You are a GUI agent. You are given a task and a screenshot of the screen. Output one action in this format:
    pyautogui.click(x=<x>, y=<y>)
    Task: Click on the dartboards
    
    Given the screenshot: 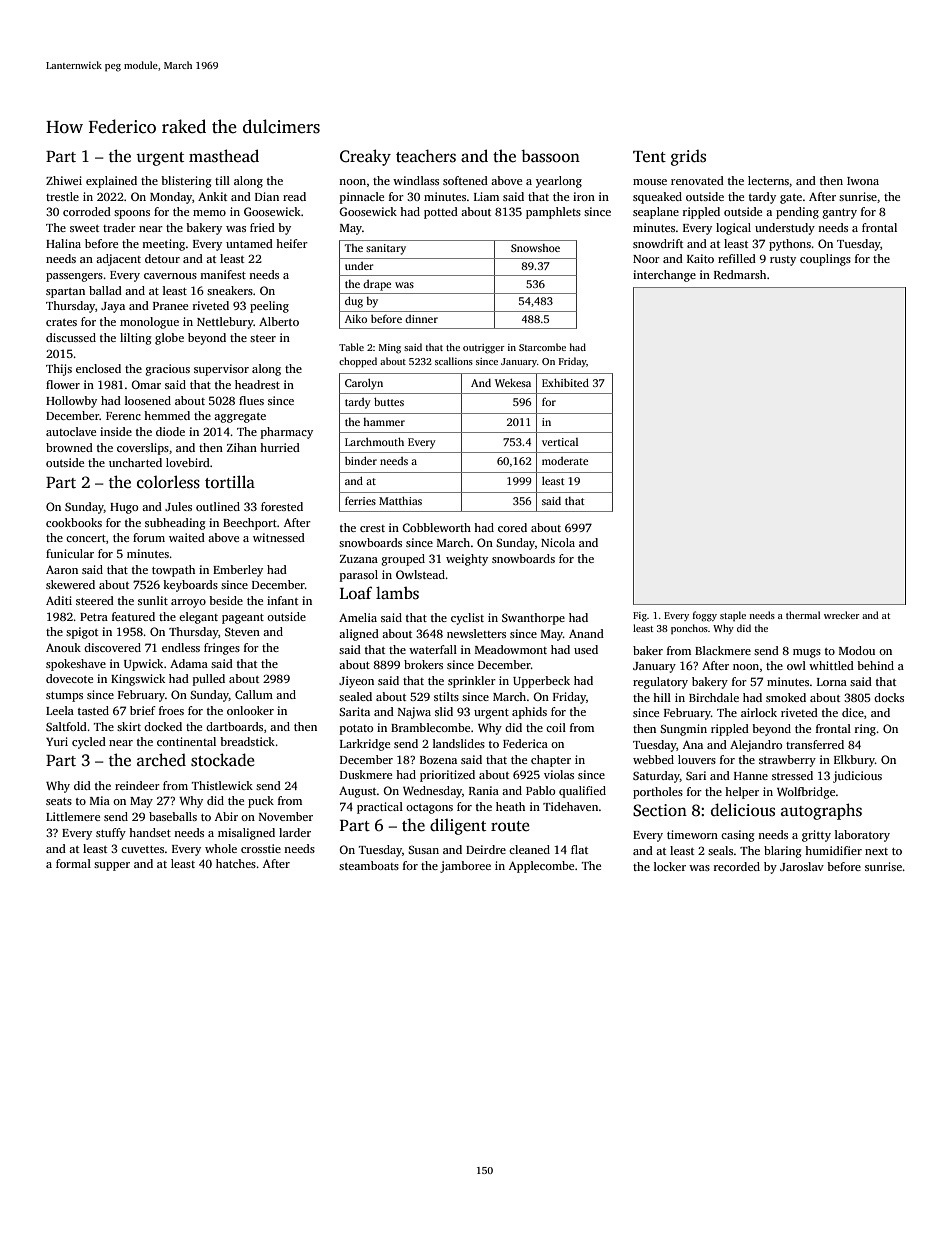 What is the action you would take?
    pyautogui.click(x=234, y=726)
